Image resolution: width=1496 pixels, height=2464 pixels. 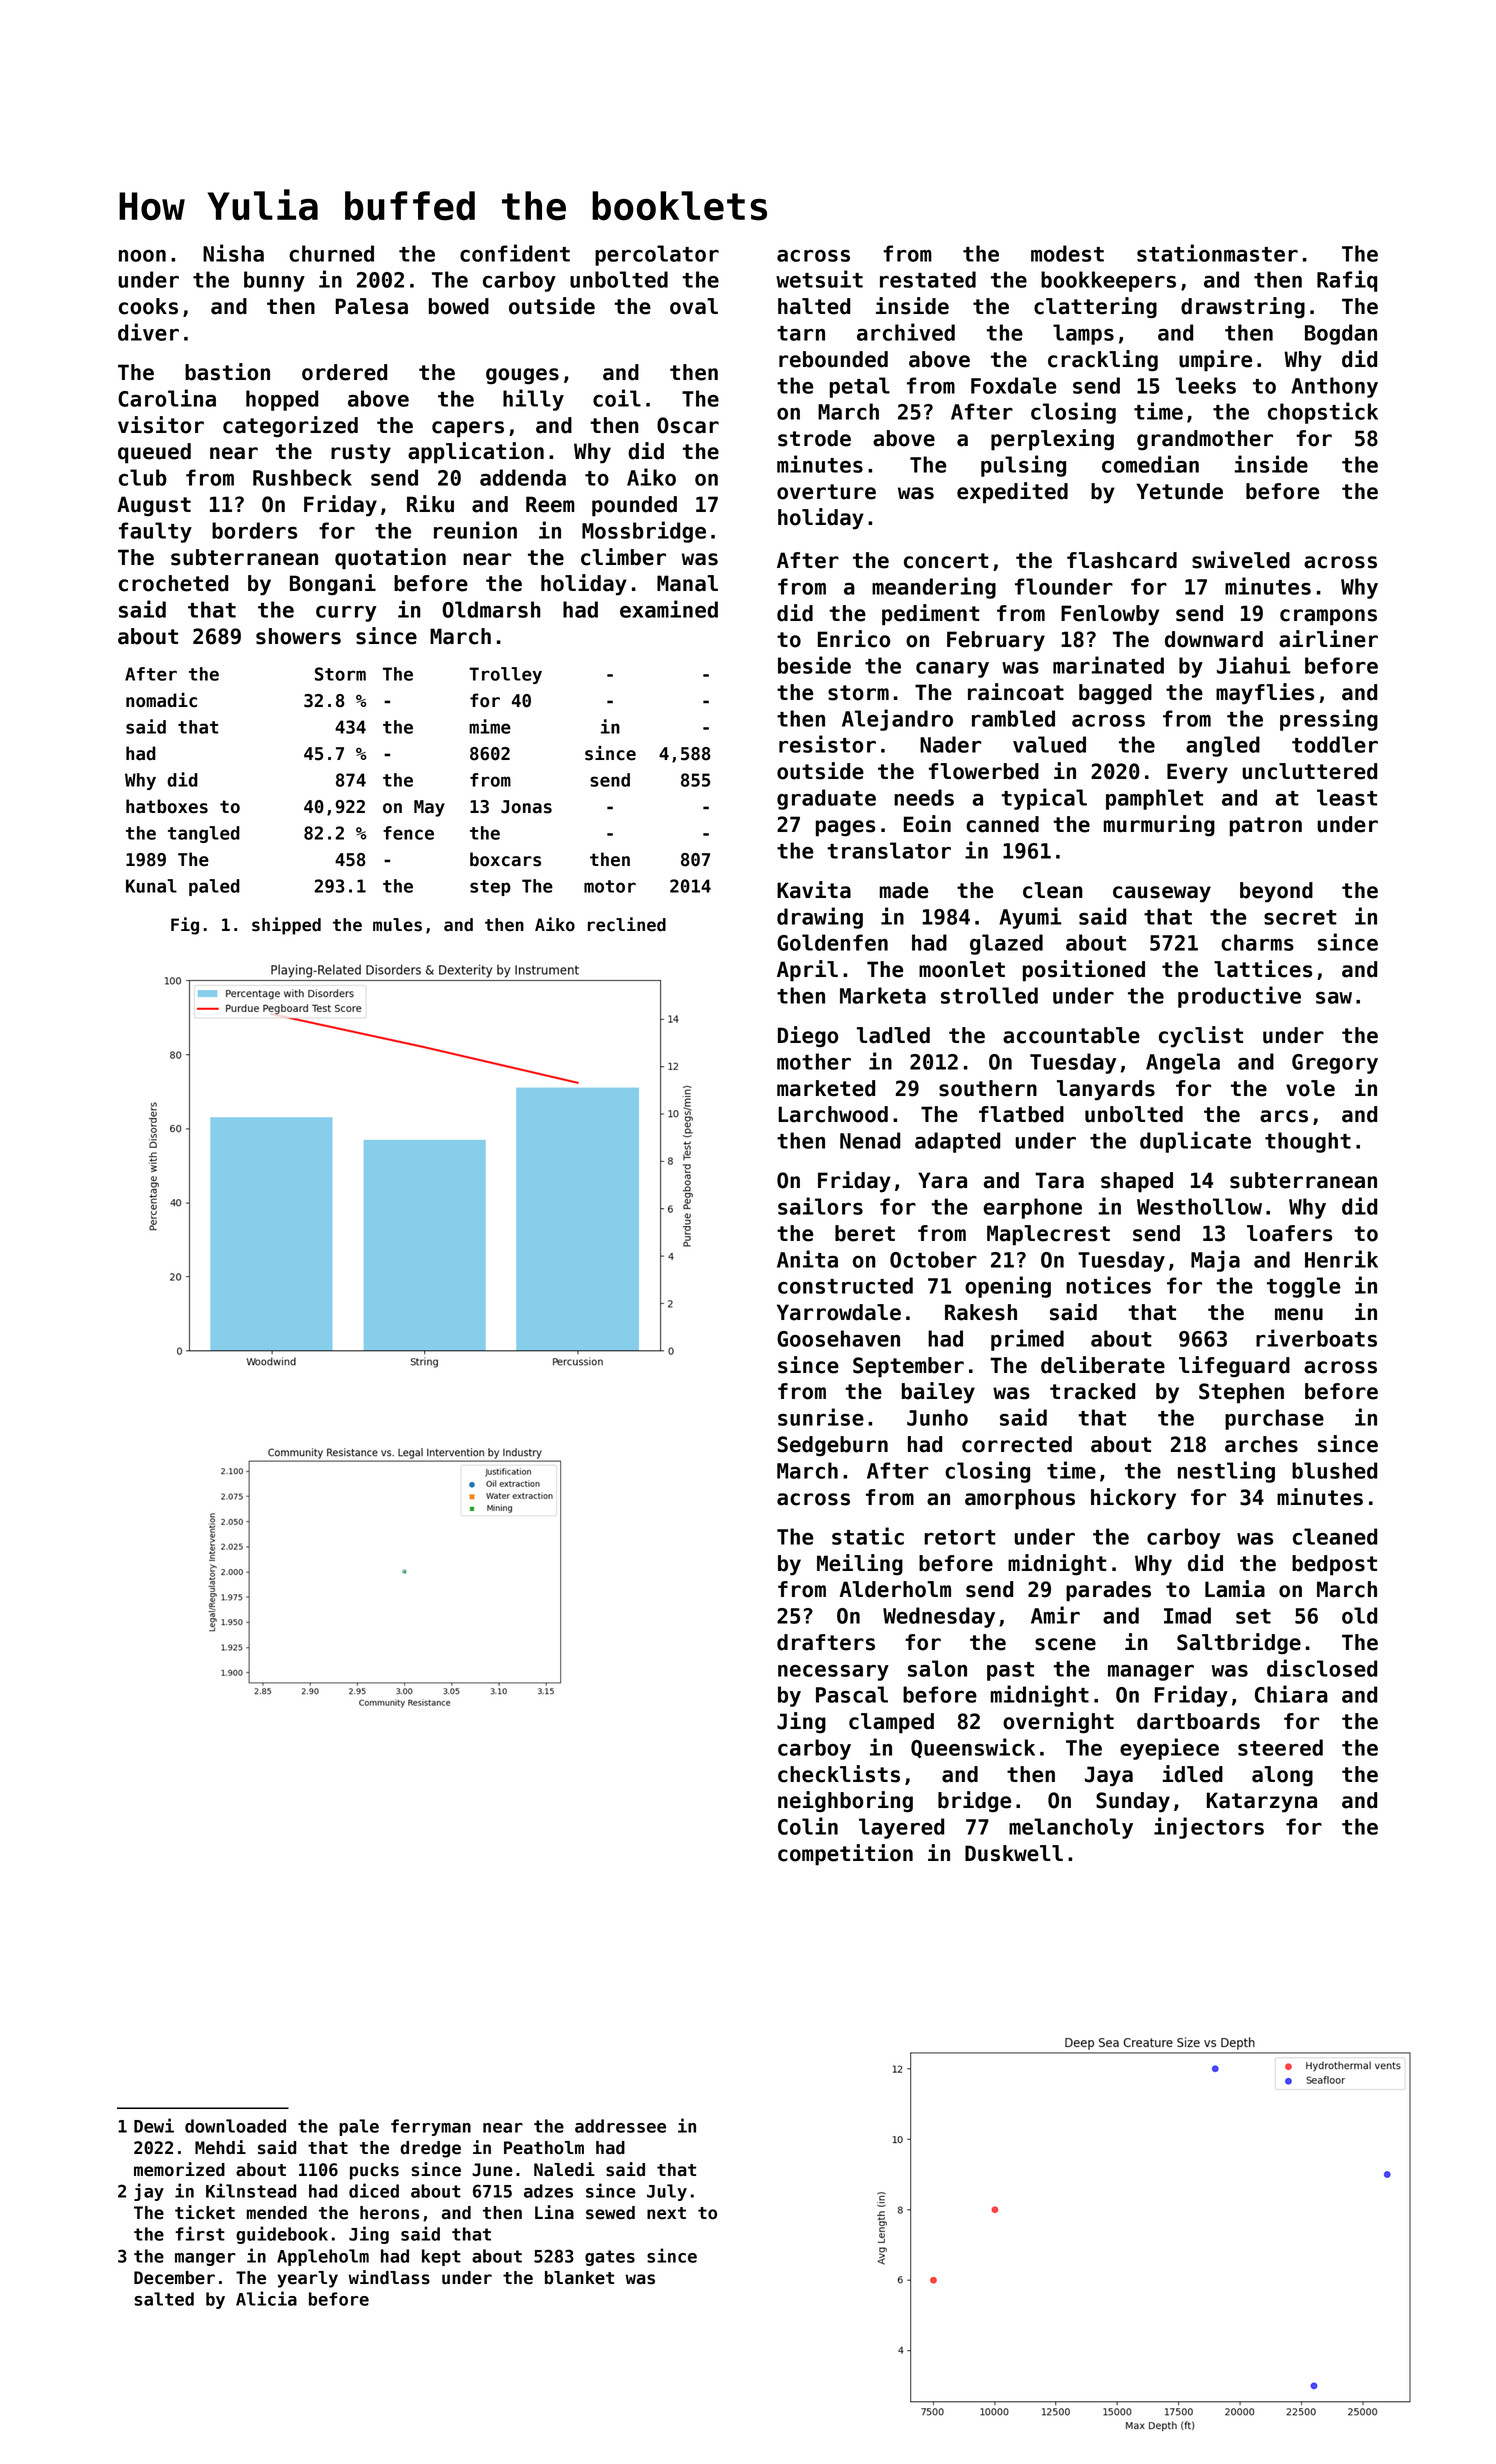 What do you see at coordinates (1276, 892) in the page?
I see `beyond` at bounding box center [1276, 892].
